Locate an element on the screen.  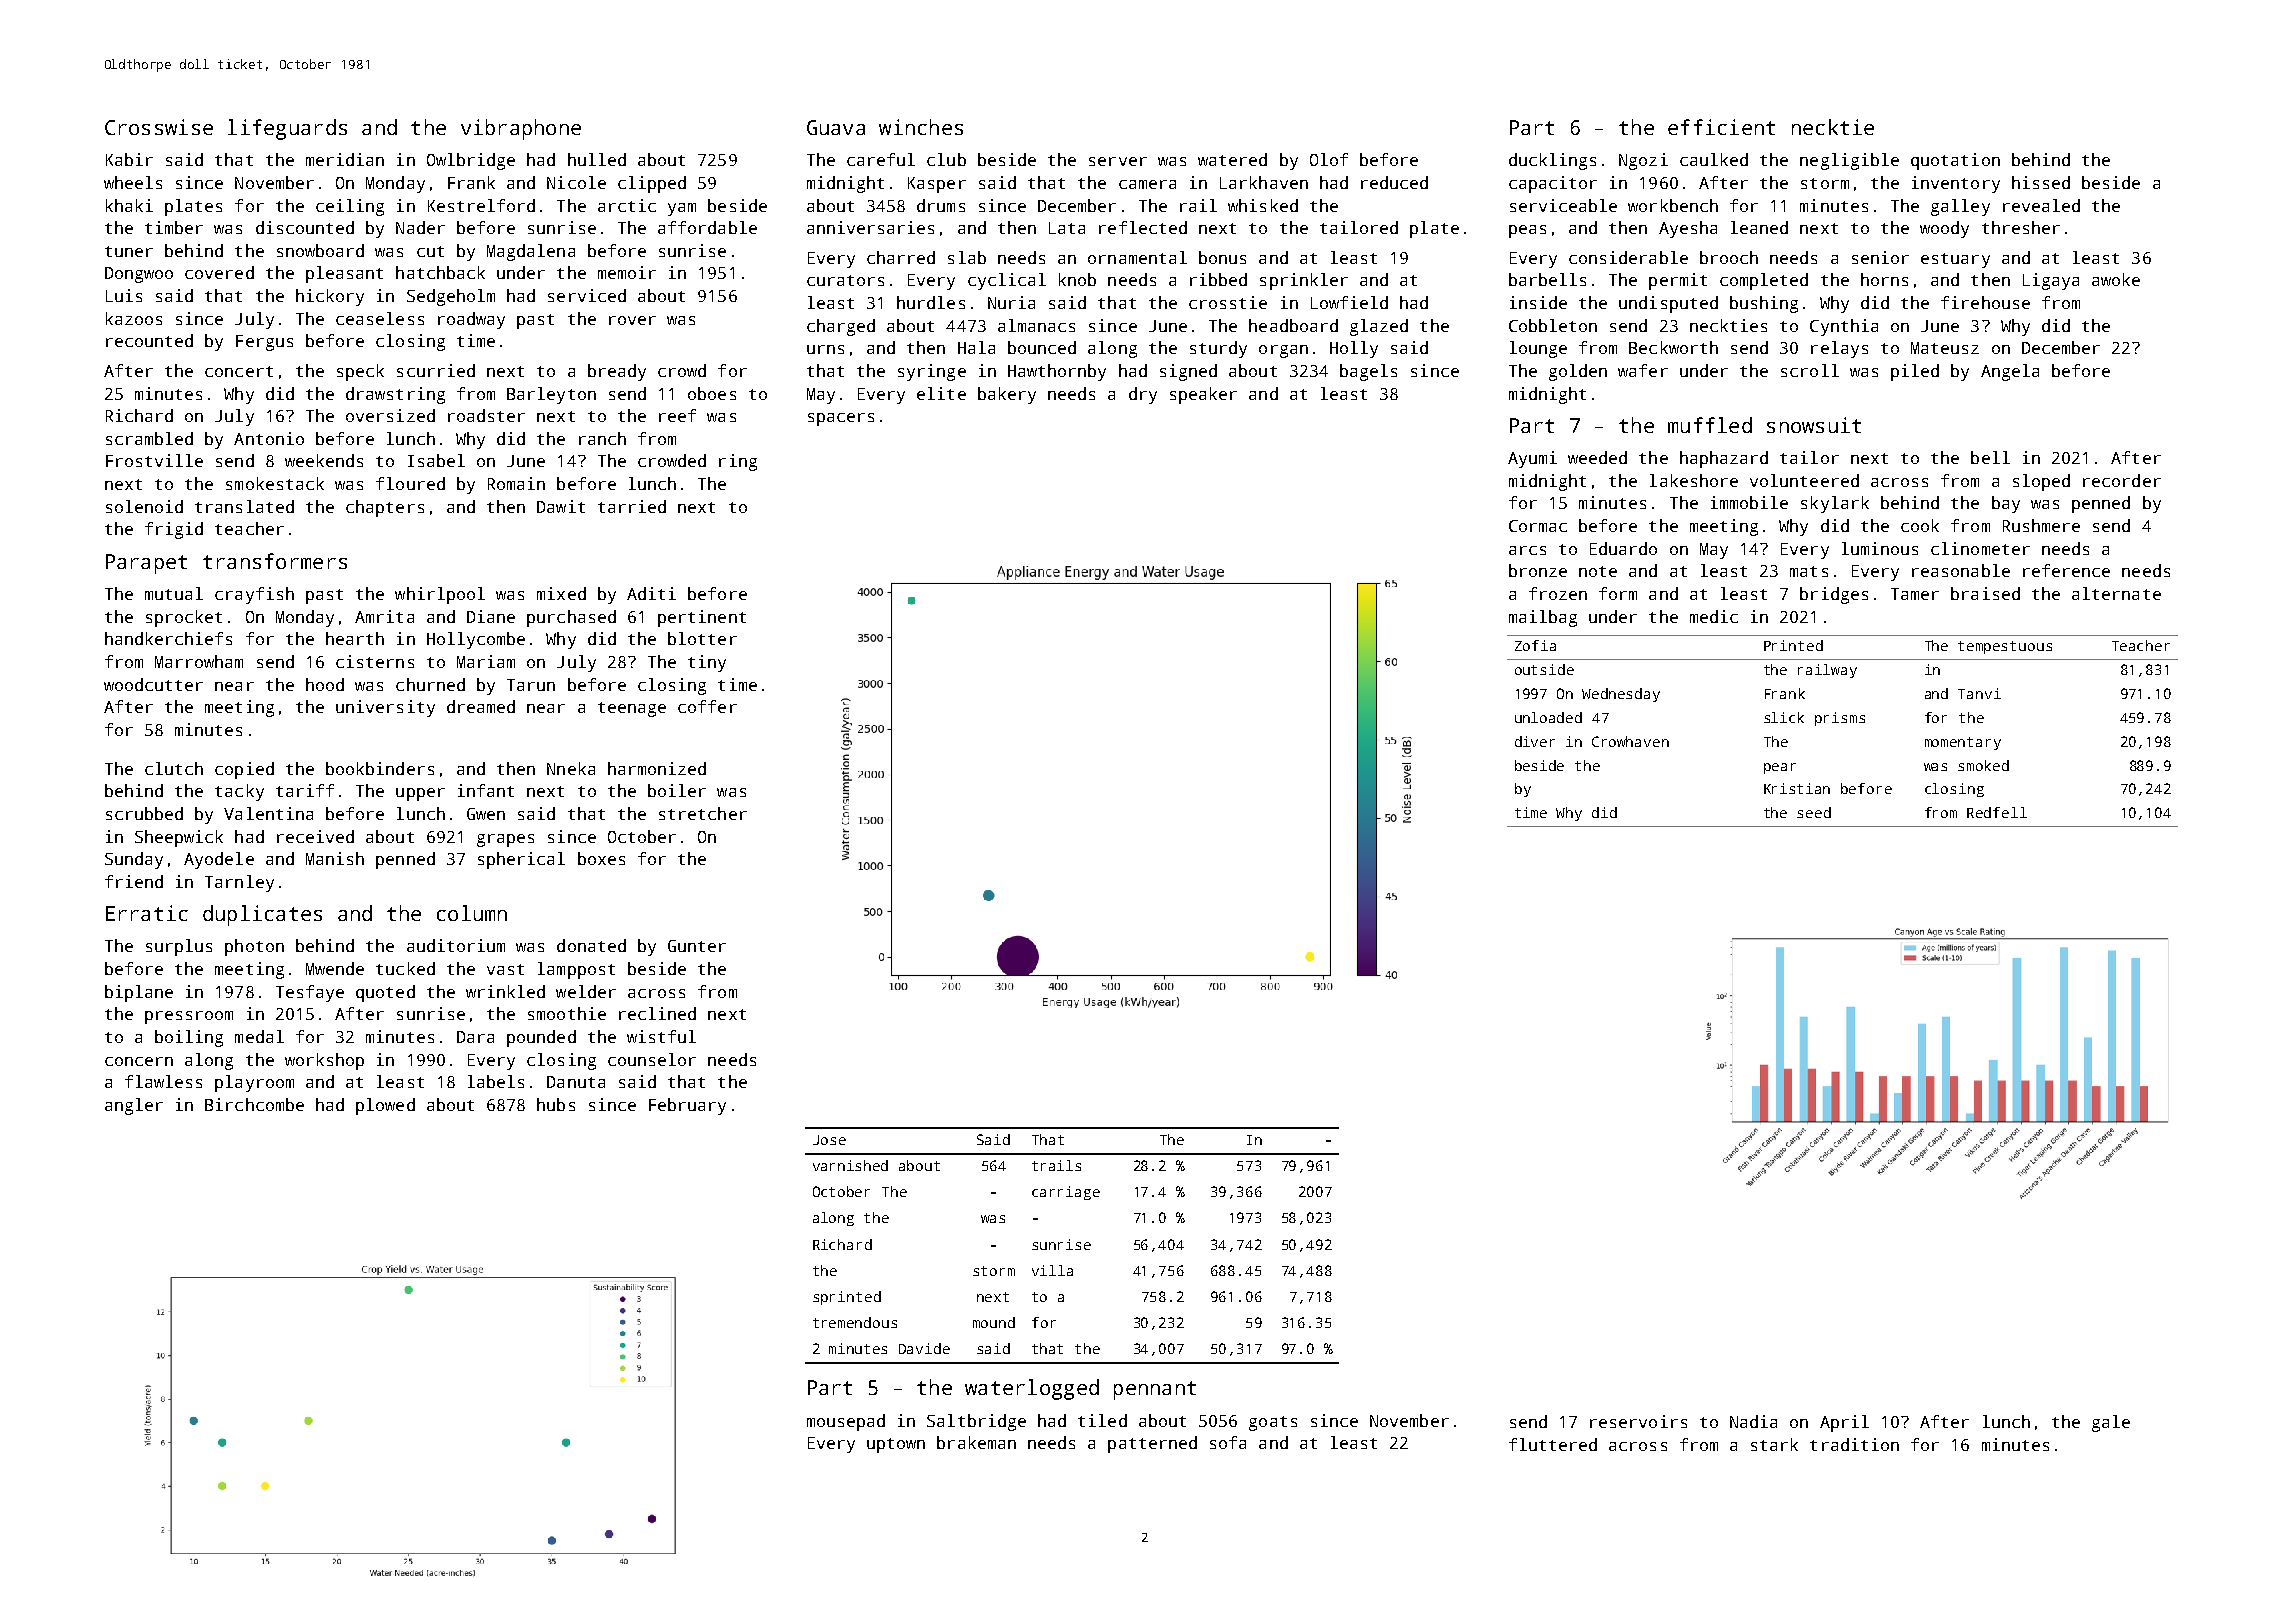
arcs is located at coordinates (1527, 550).
